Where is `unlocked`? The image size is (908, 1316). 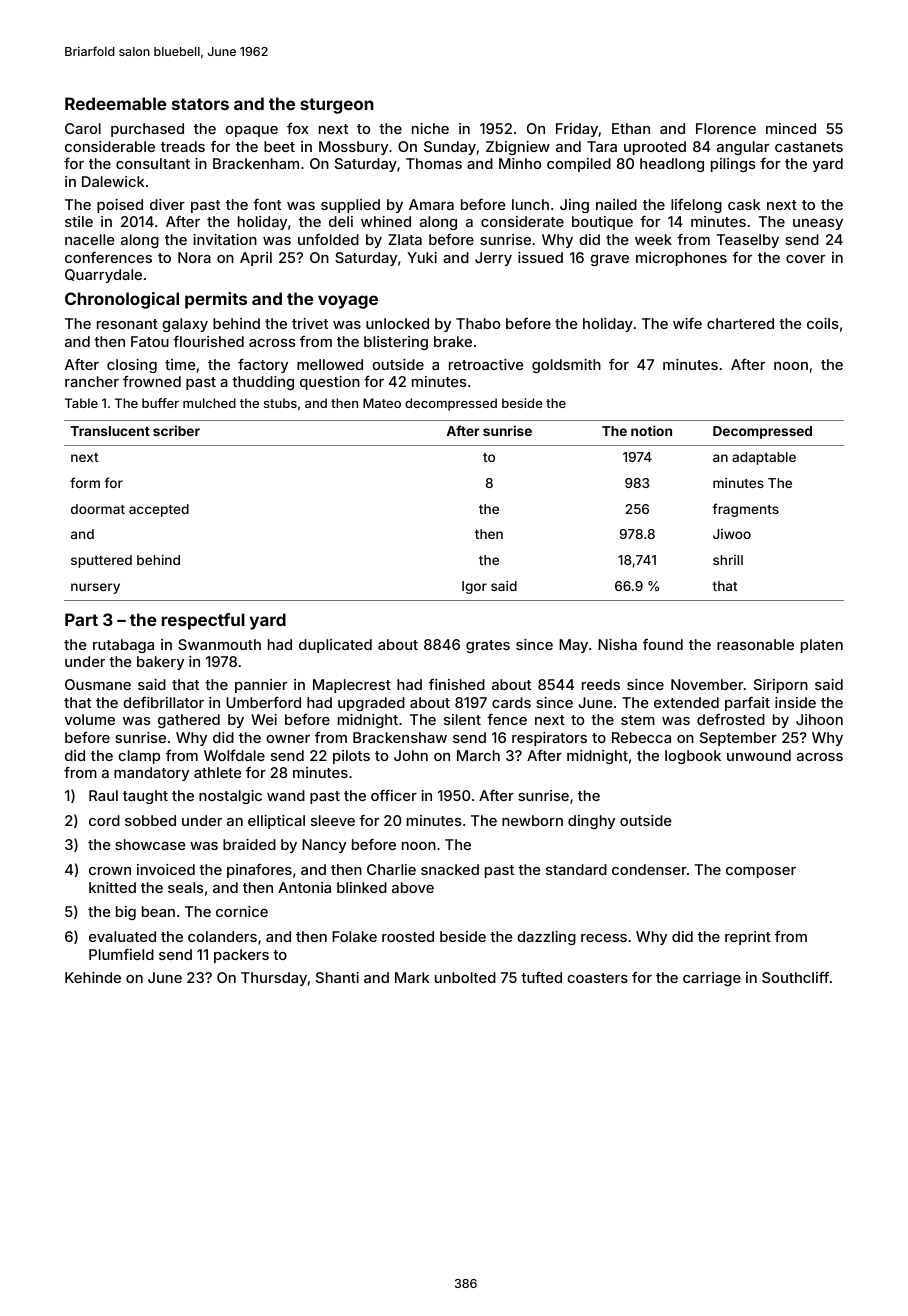 unlocked is located at coordinates (397, 323).
